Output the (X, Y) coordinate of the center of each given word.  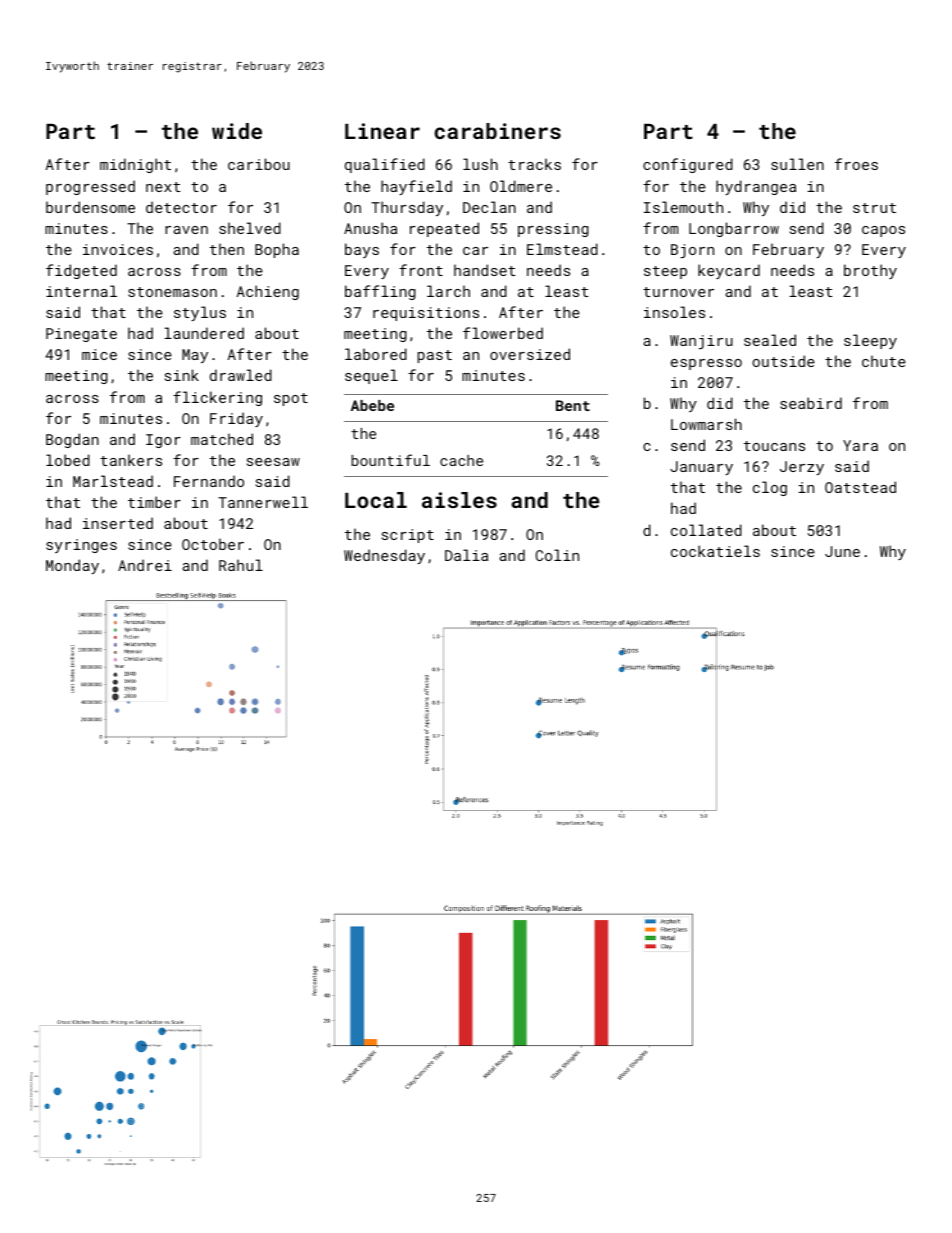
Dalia (466, 555)
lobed (68, 460)
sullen (797, 164)
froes (856, 164)
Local (376, 500)
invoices (118, 249)
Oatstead (860, 487)
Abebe (372, 405)
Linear (382, 131)
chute (884, 361)
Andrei (145, 565)
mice (99, 354)
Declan (489, 207)
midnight (135, 165)
